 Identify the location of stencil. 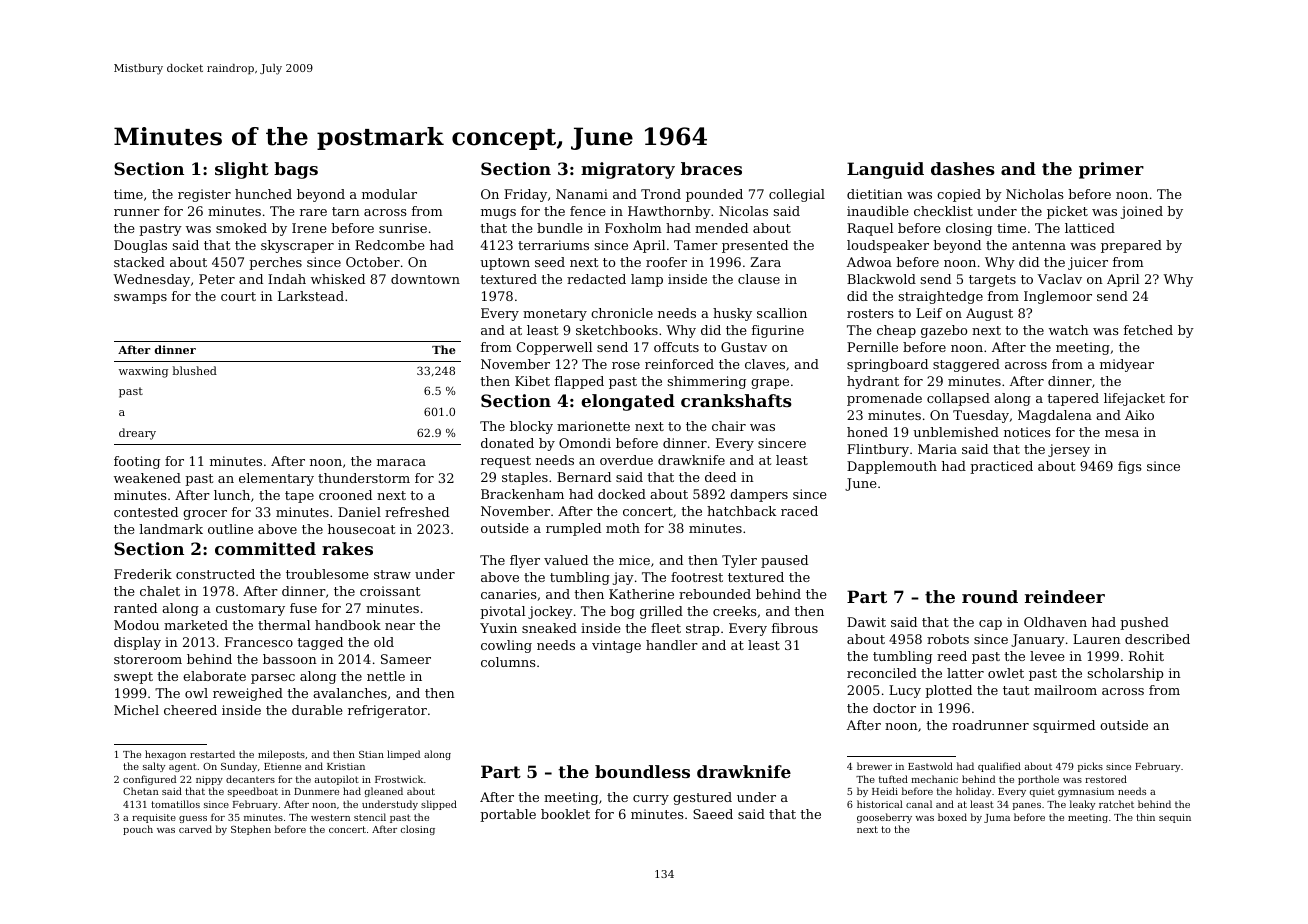
(370, 817).
